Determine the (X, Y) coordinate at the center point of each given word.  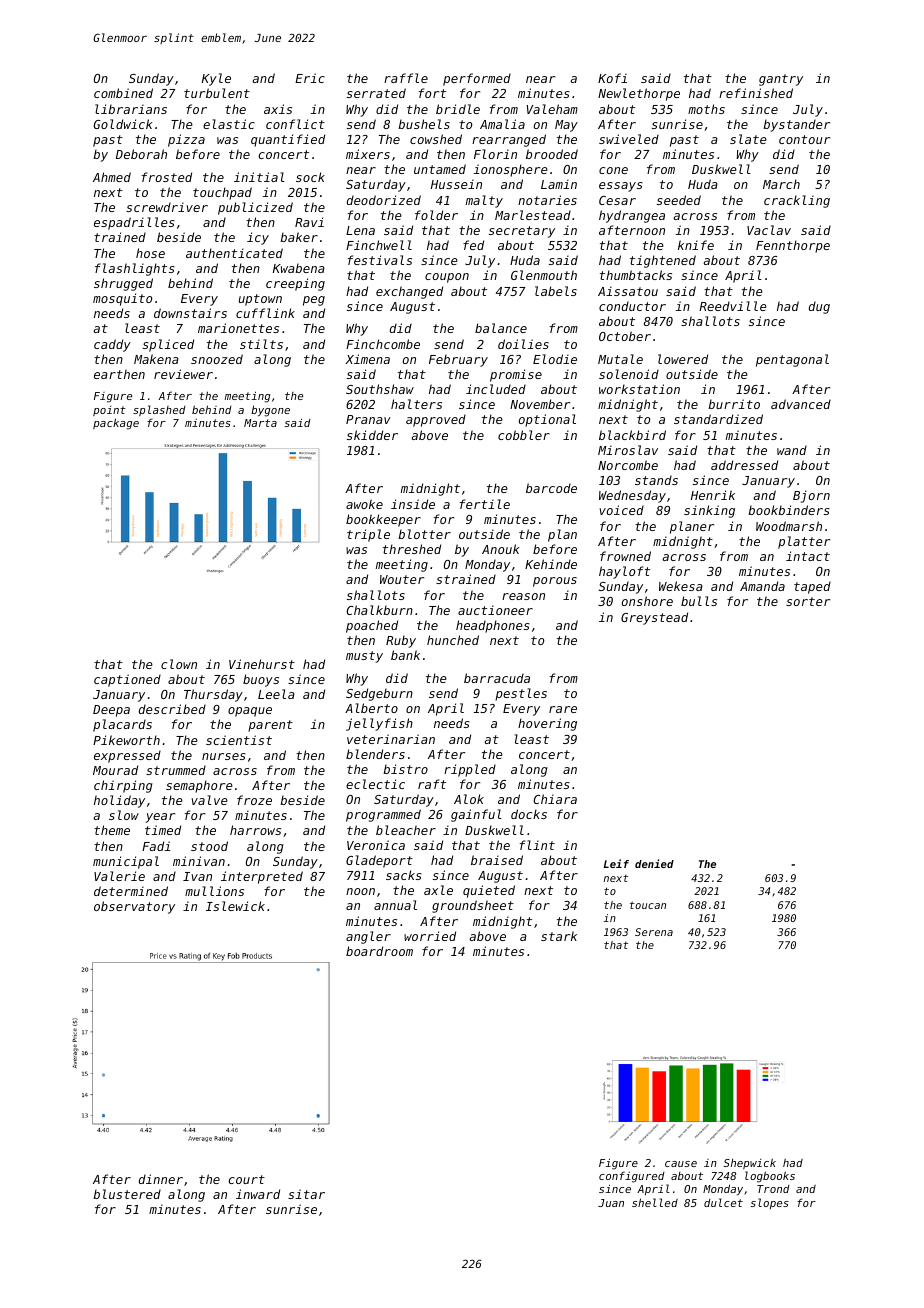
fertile (485, 504)
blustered (127, 1194)
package (116, 424)
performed (477, 79)
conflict (295, 124)
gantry (781, 80)
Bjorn (811, 496)
